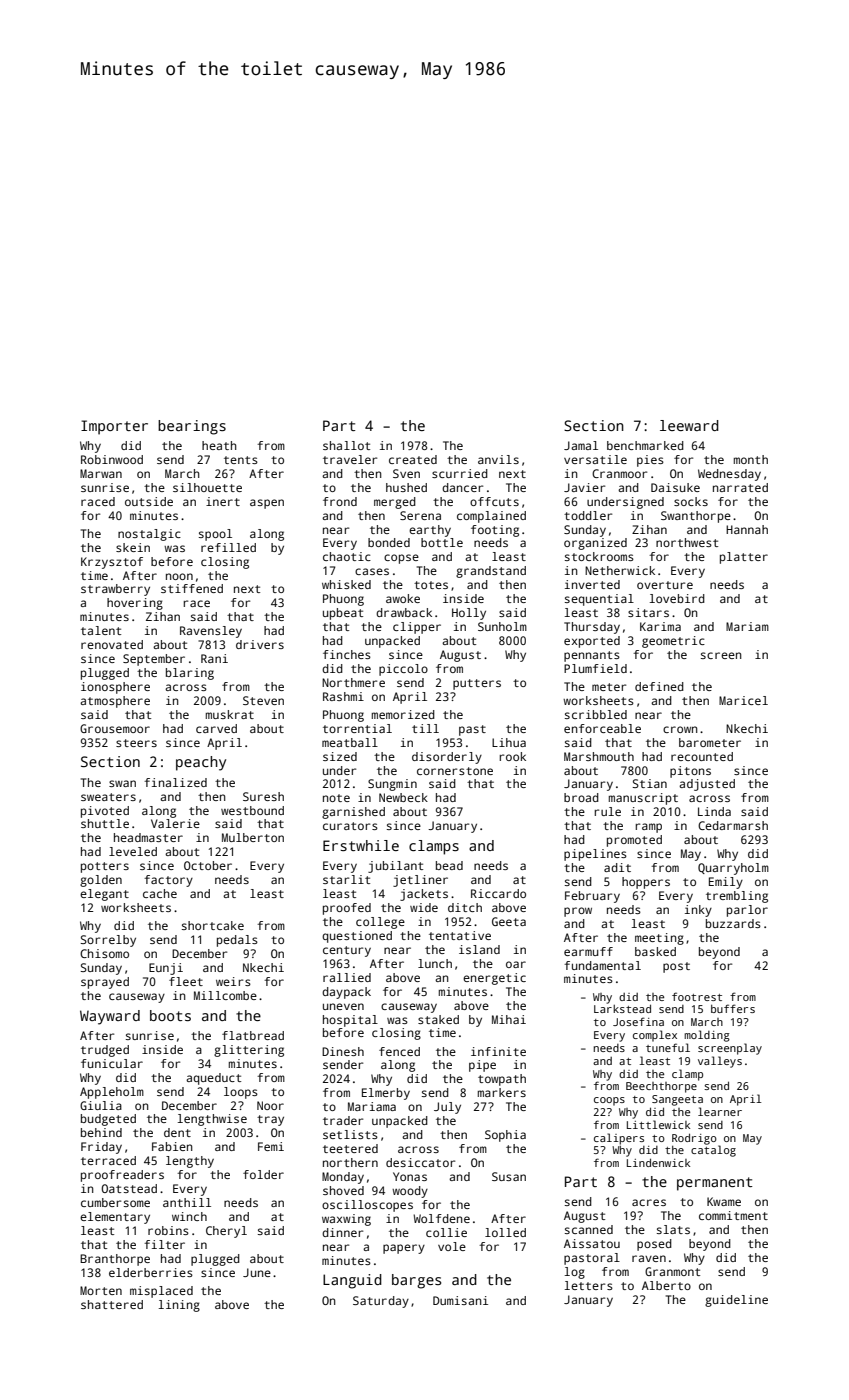 The image size is (849, 1400). I want to click on sweaters, so click(108, 797).
